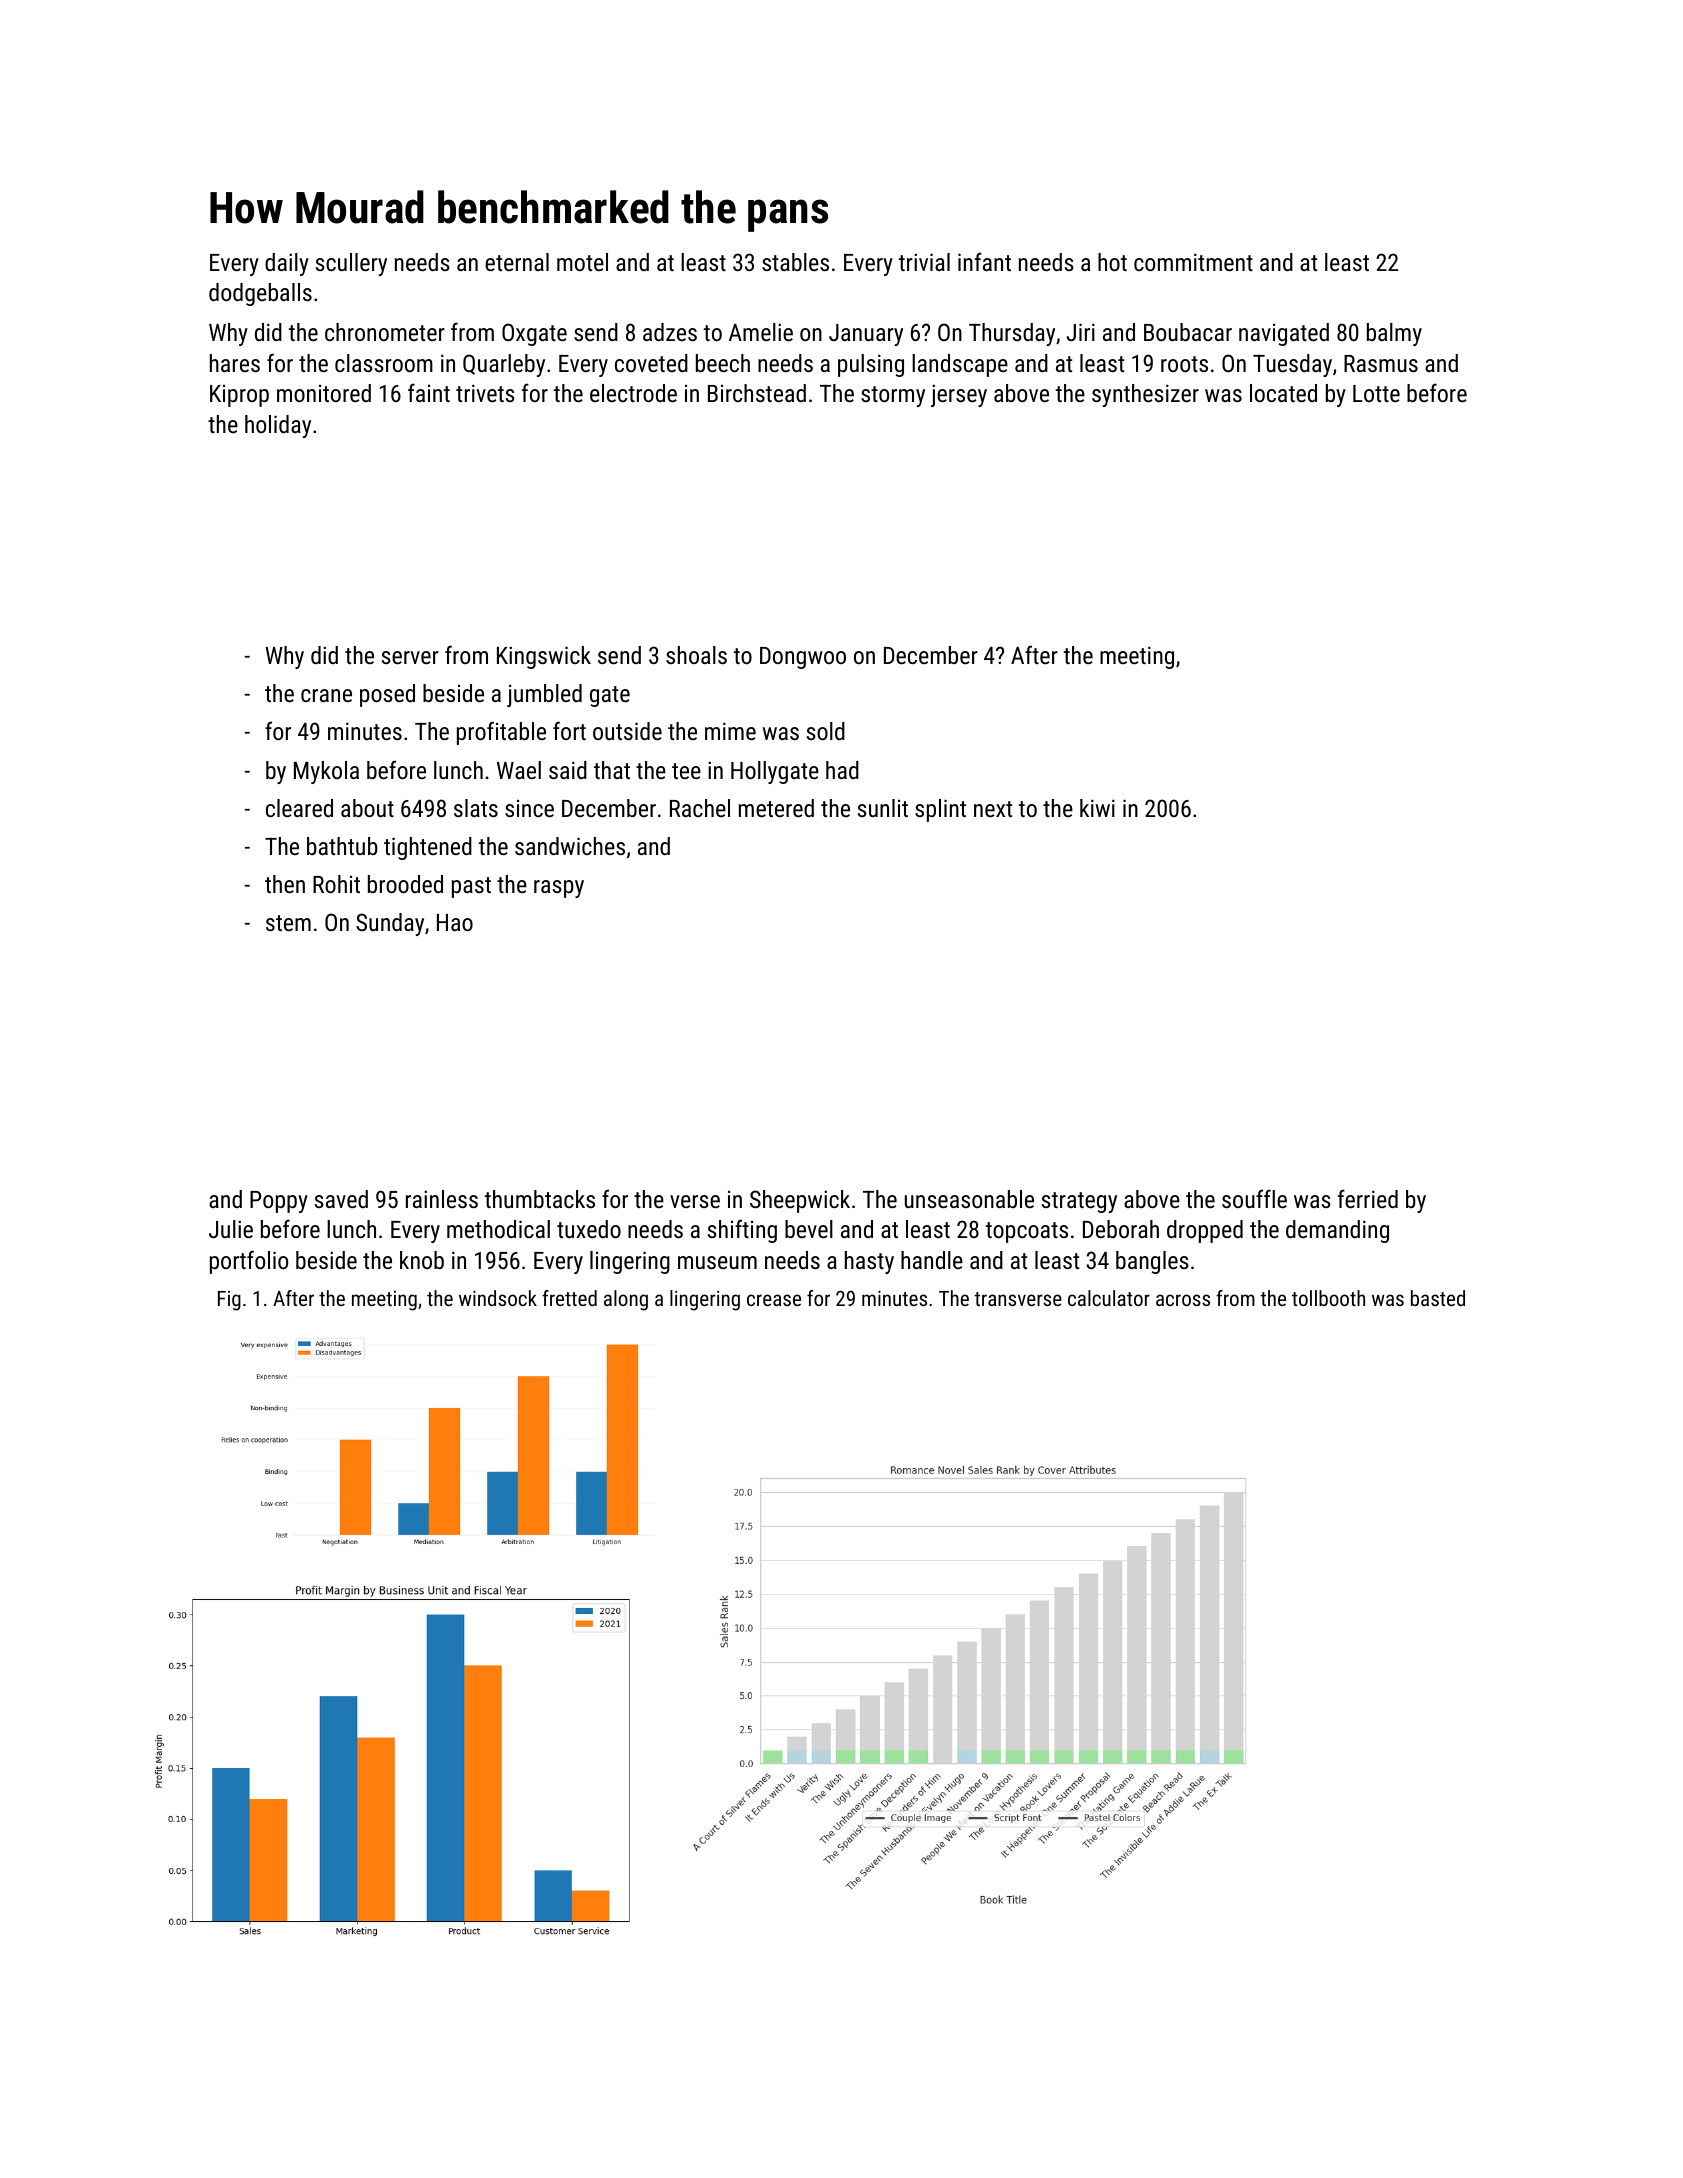 This screenshot has width=1683, height=2178. Describe the element at coordinates (1097, 808) in the screenshot. I see `kiwi` at that location.
